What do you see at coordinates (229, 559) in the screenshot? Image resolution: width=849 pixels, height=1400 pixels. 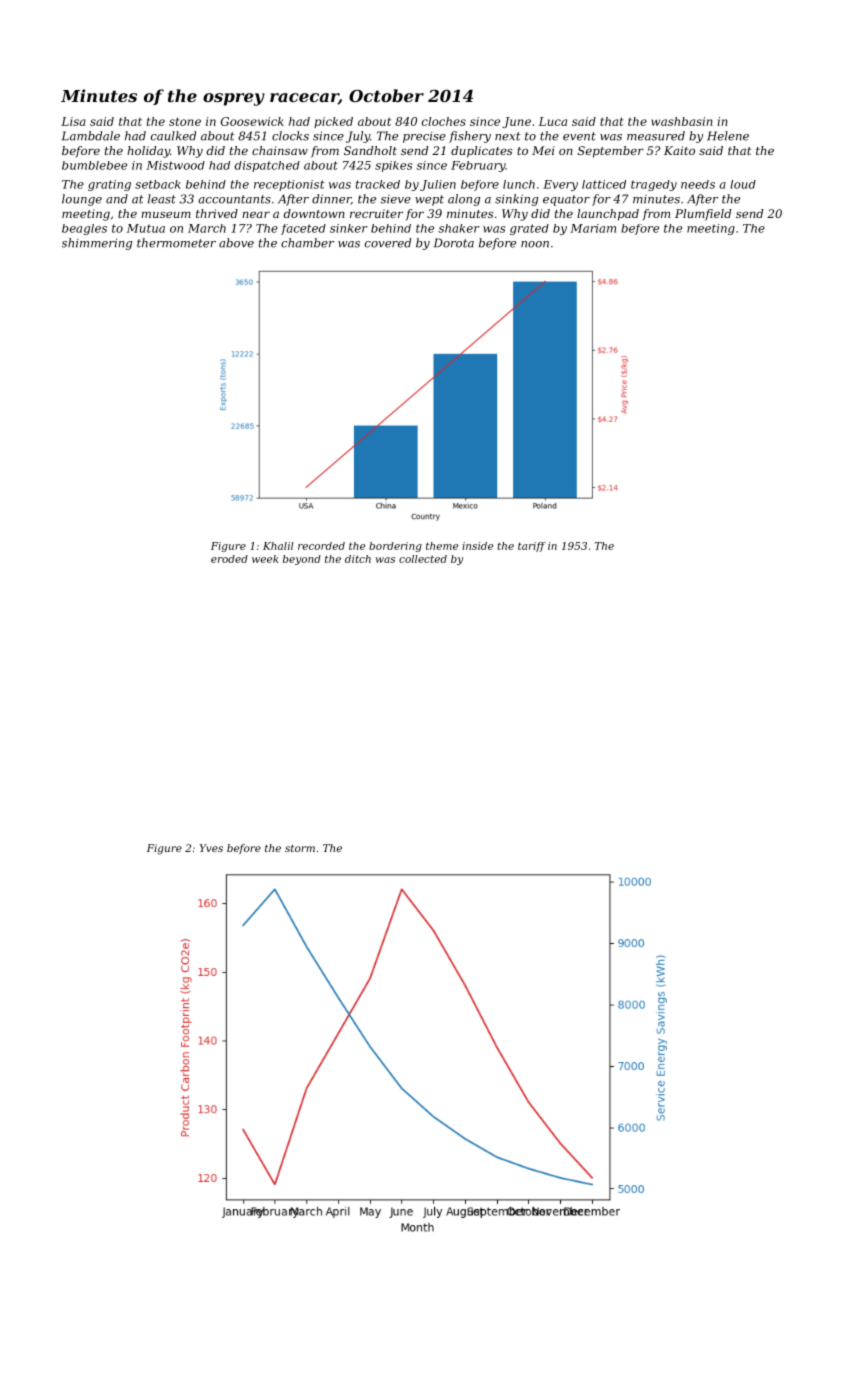 I see `eroded` at bounding box center [229, 559].
